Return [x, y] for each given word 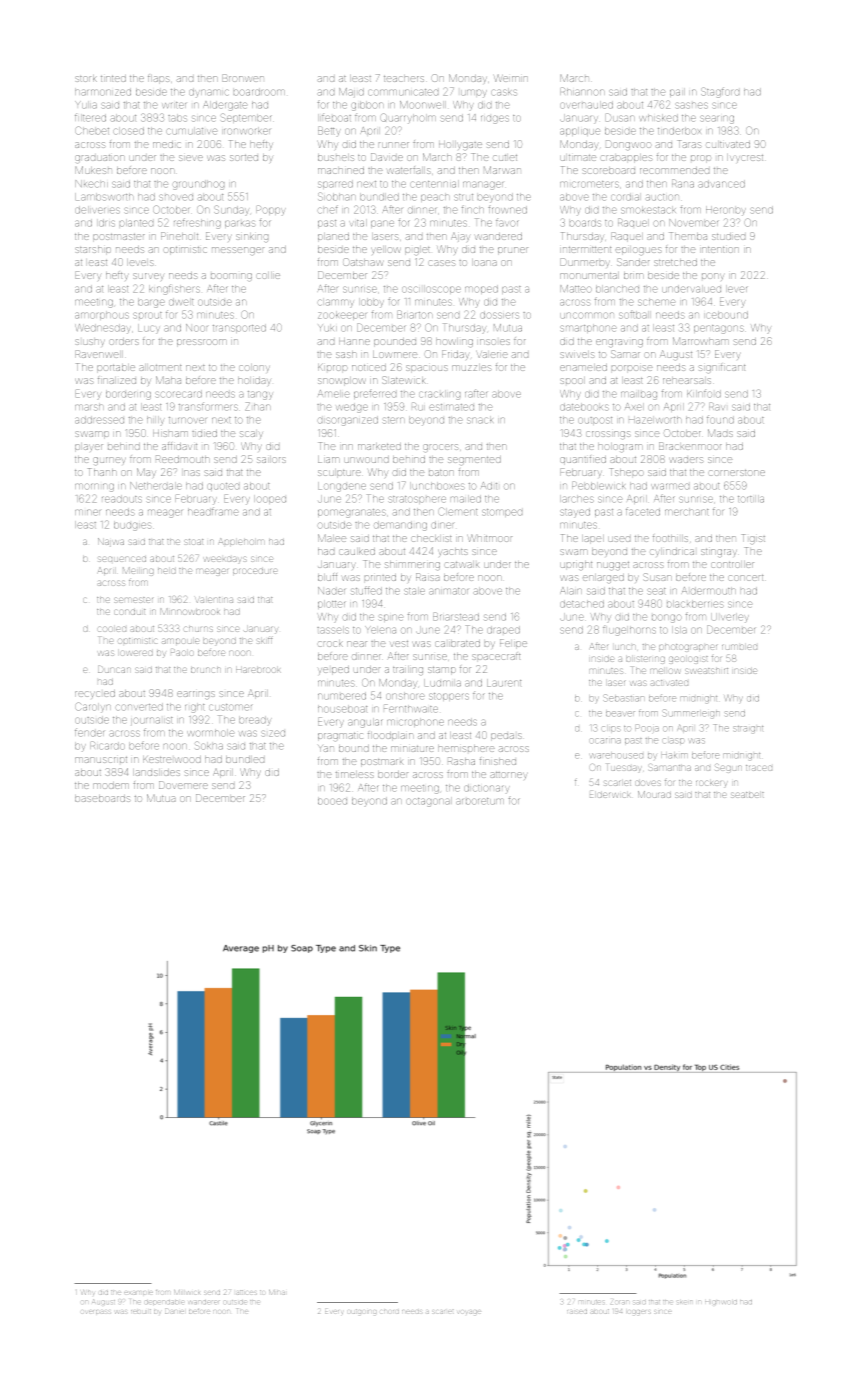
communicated [403, 92]
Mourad [654, 794]
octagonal [428, 802]
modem [111, 785]
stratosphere [417, 499]
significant [721, 368]
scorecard [179, 394]
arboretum [480, 801]
